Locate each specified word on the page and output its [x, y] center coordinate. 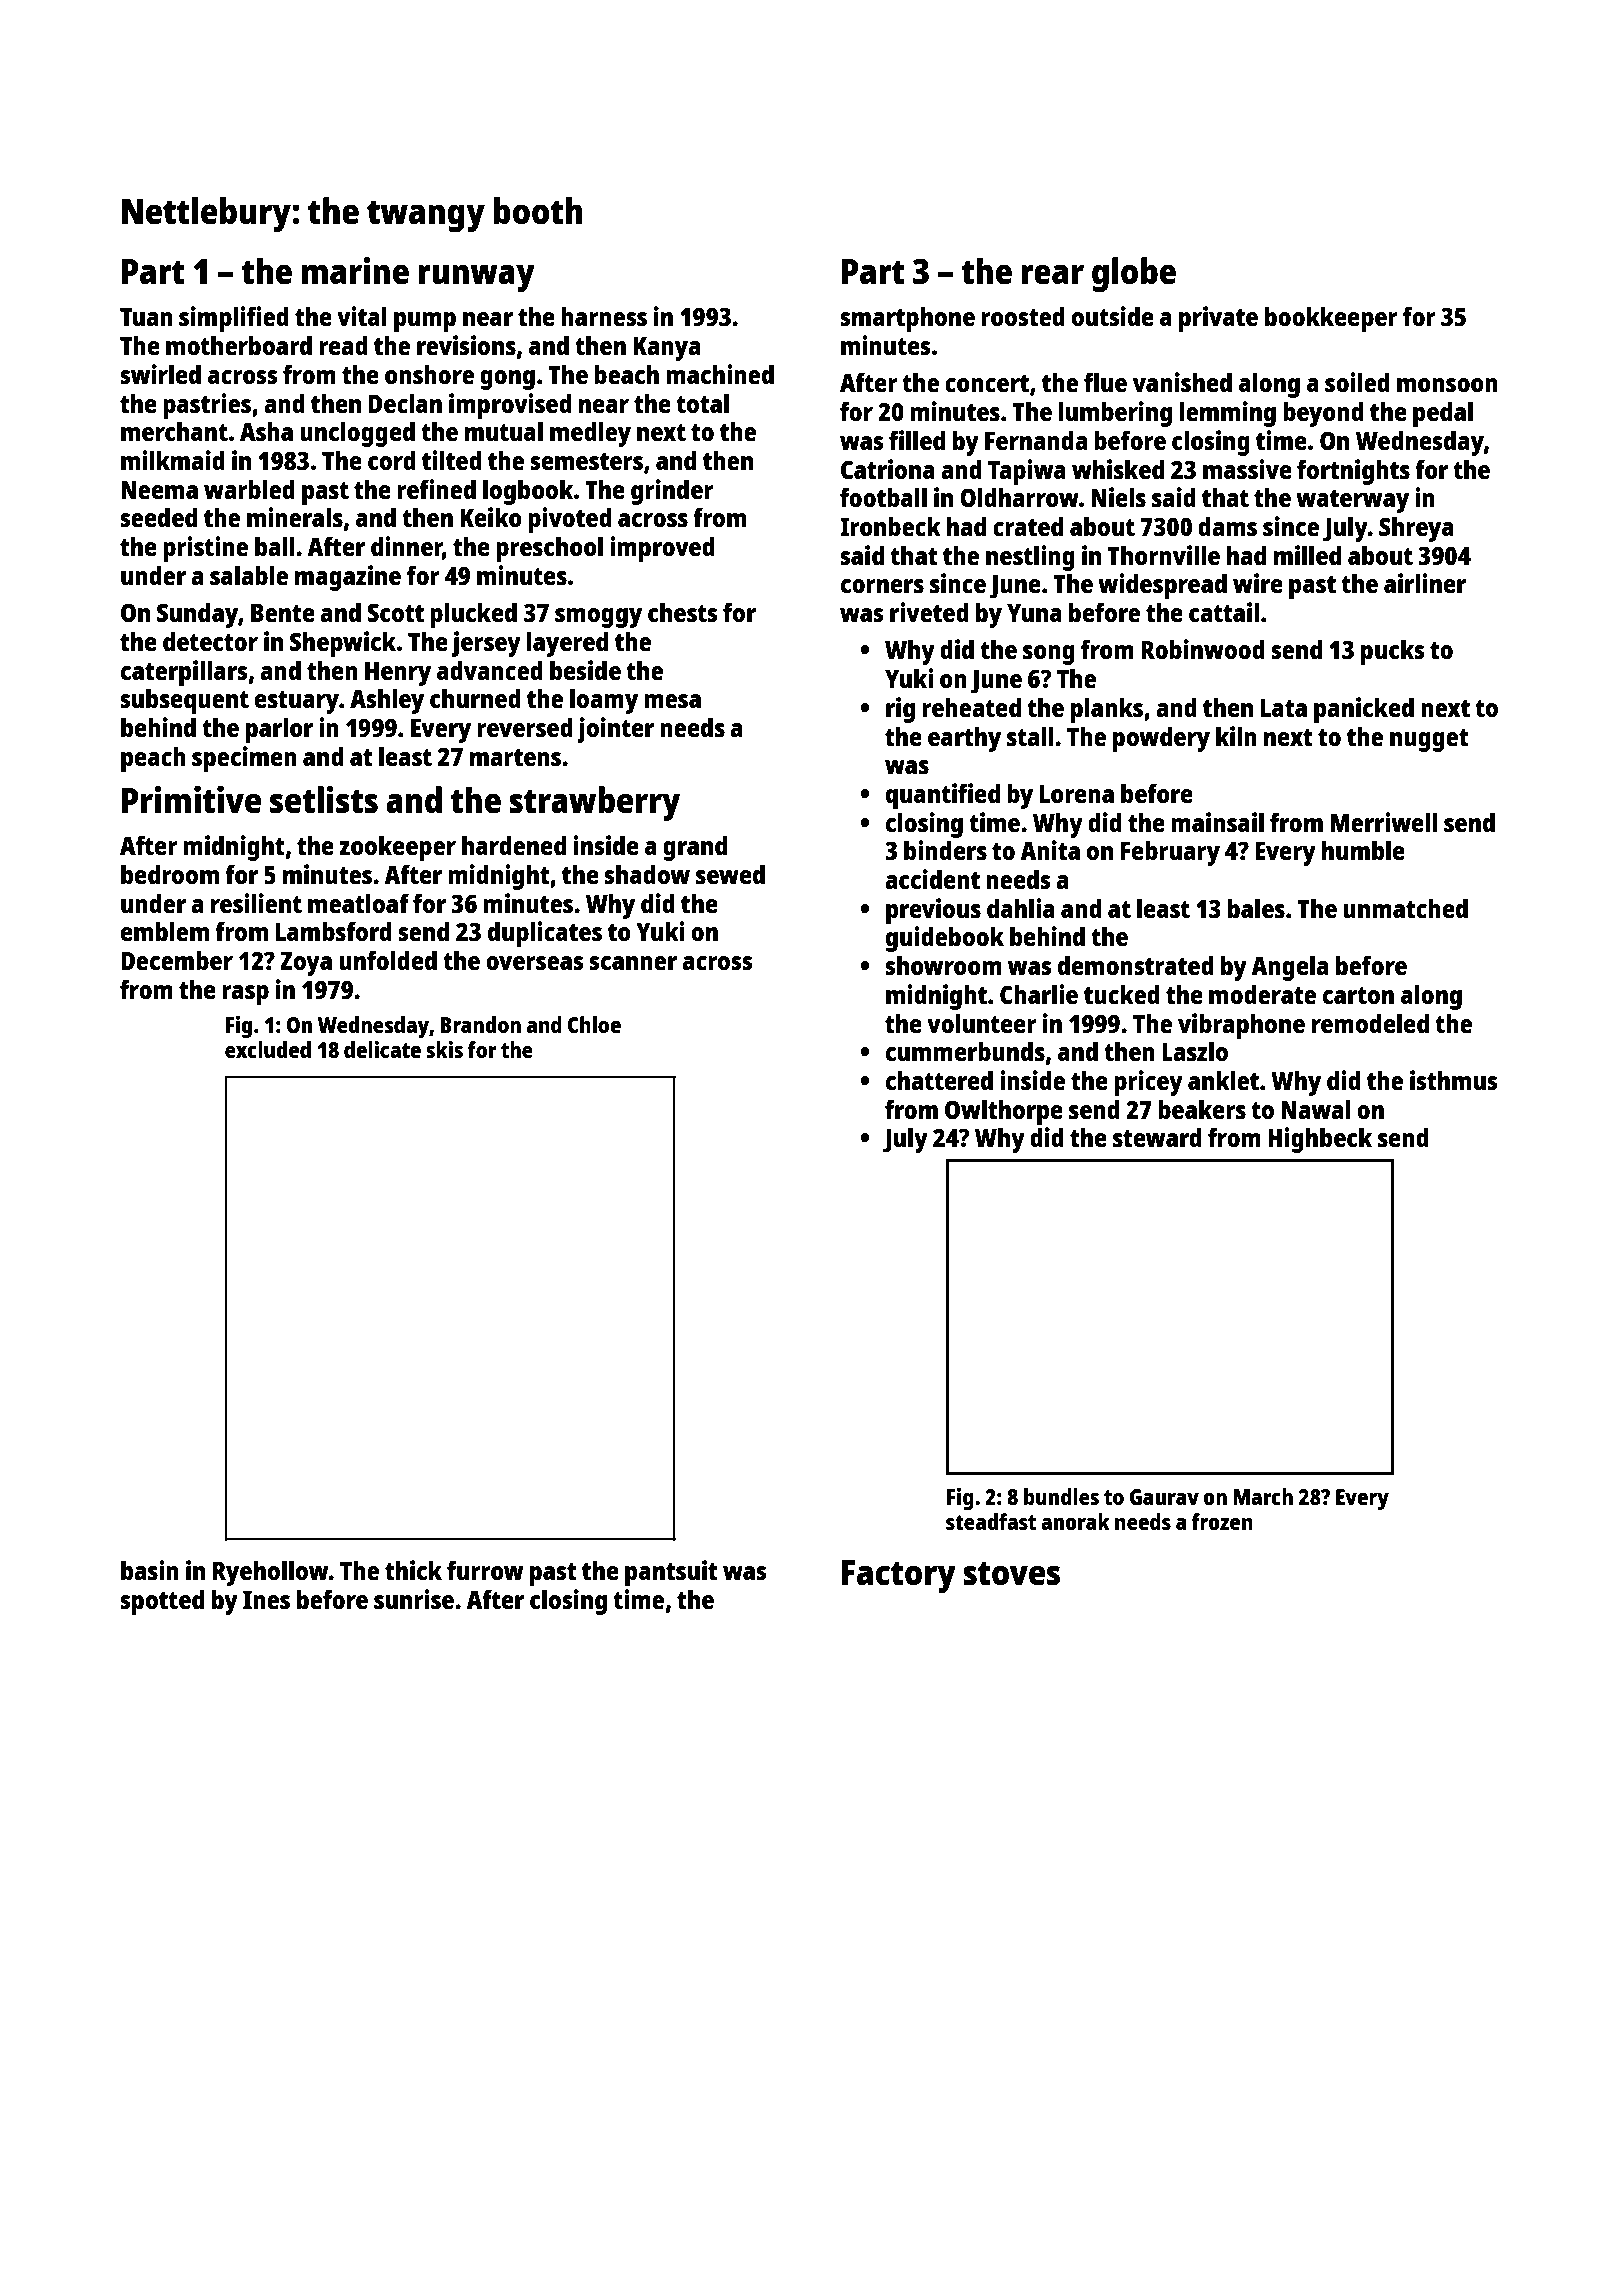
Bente [283, 613]
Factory [899, 1576]
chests [682, 612]
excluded [268, 1049]
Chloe [594, 1024]
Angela [1289, 968]
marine [355, 271]
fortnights [1353, 472]
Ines [266, 1600]
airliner [1425, 583]
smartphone [907, 319]
